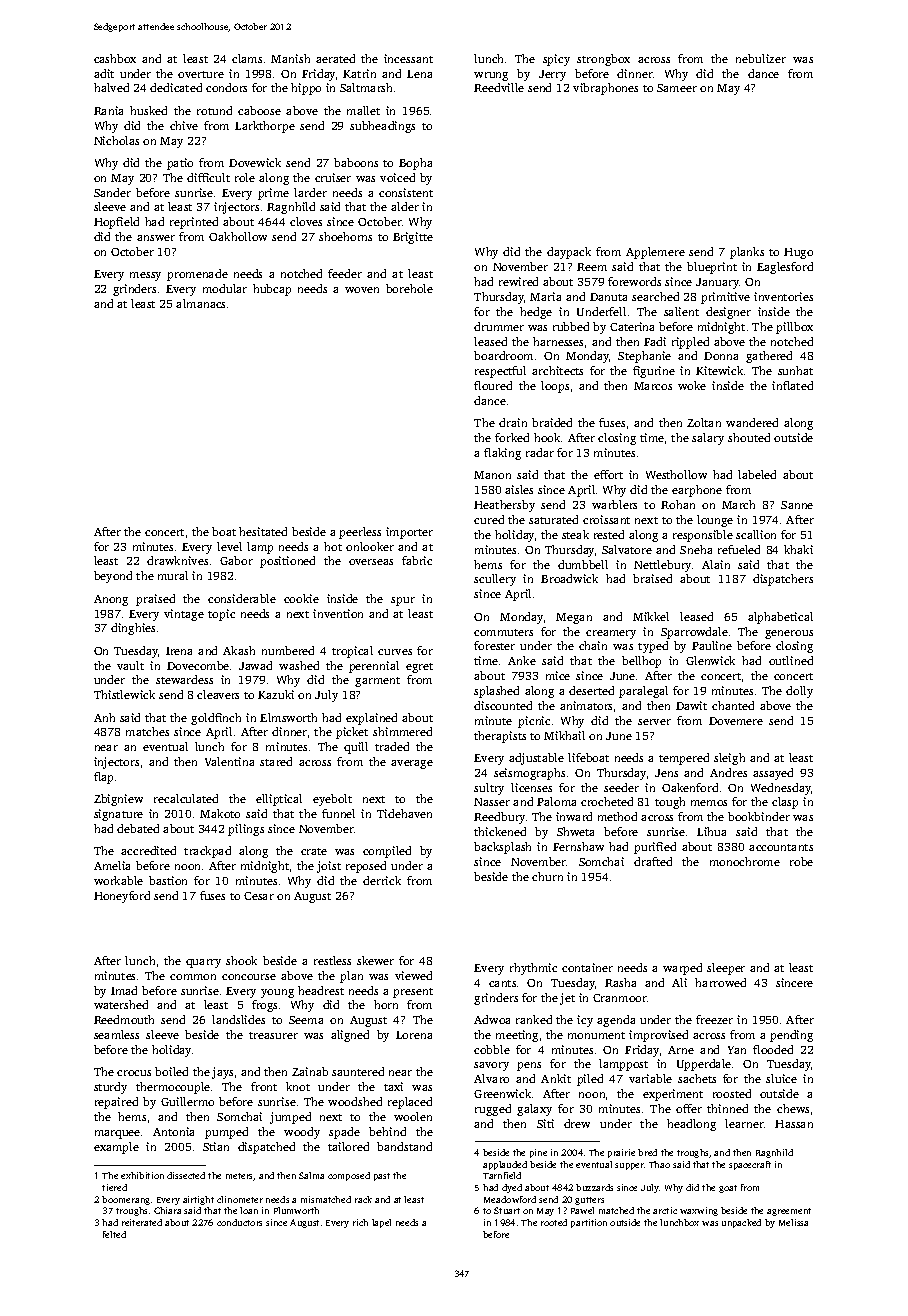 The image size is (908, 1316). What do you see at coordinates (382, 127) in the screenshot?
I see `subheadings` at bounding box center [382, 127].
